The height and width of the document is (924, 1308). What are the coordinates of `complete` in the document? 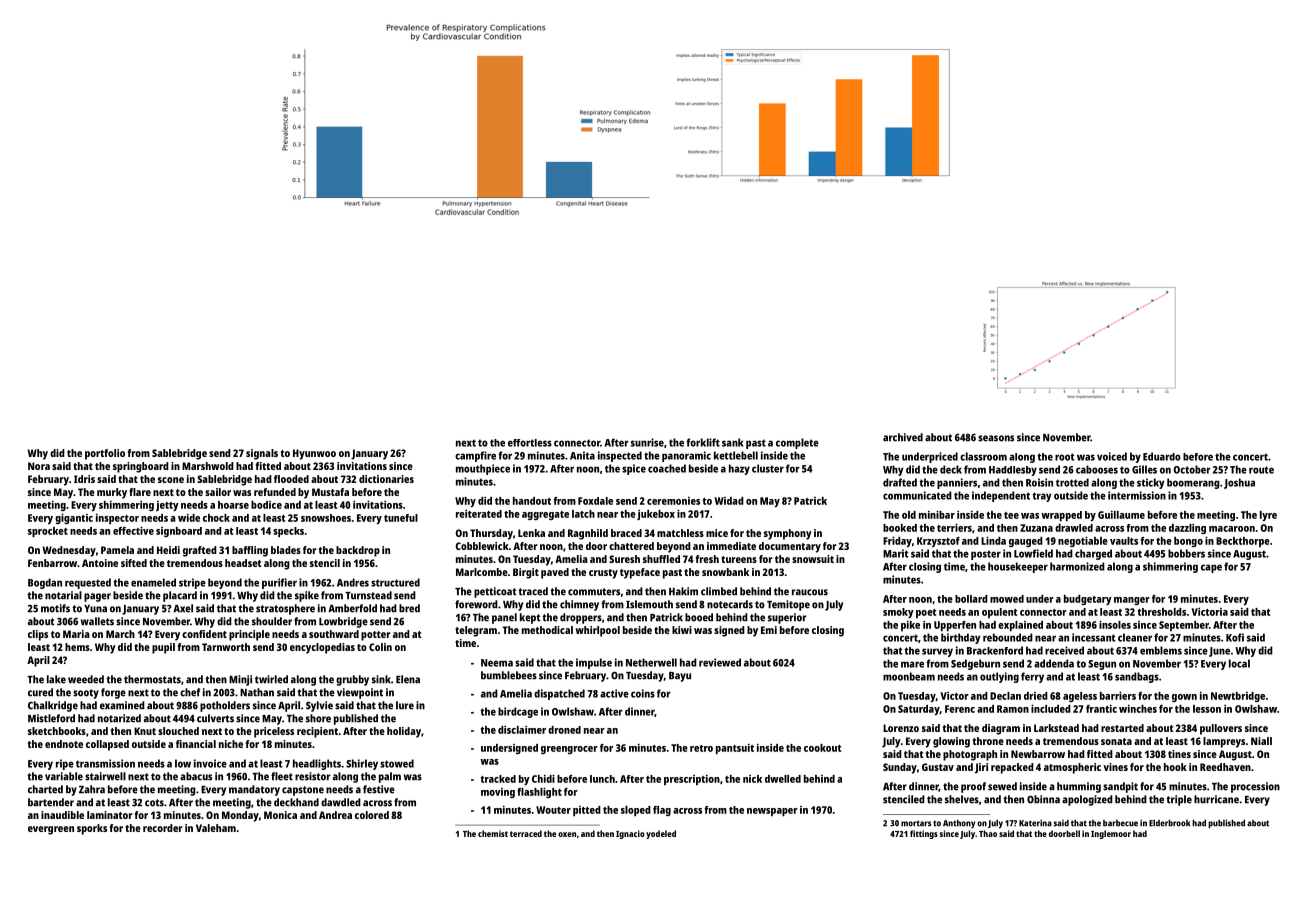 It's located at (797, 443).
